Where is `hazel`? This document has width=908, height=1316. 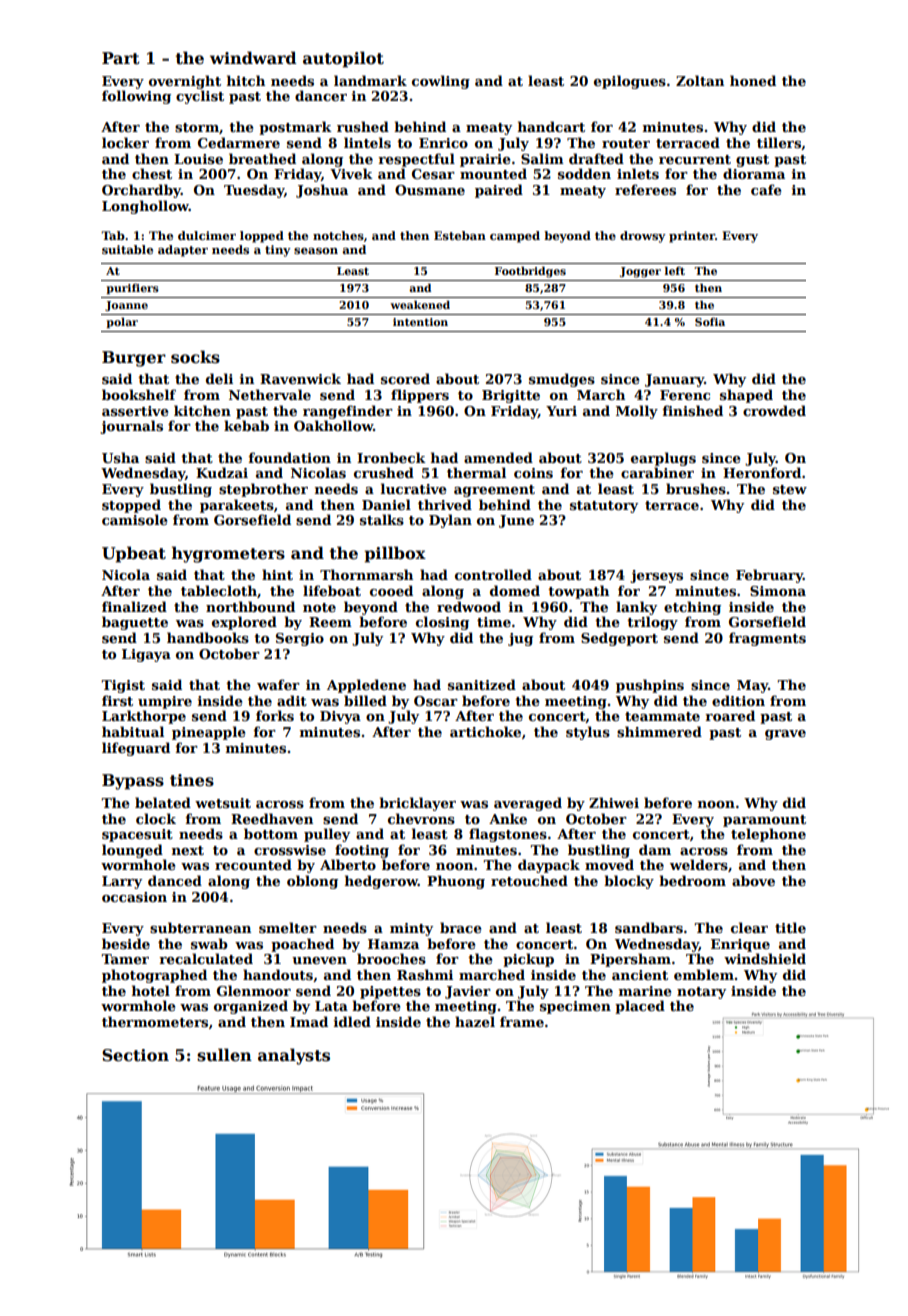
hazel is located at coordinates (475, 1021).
